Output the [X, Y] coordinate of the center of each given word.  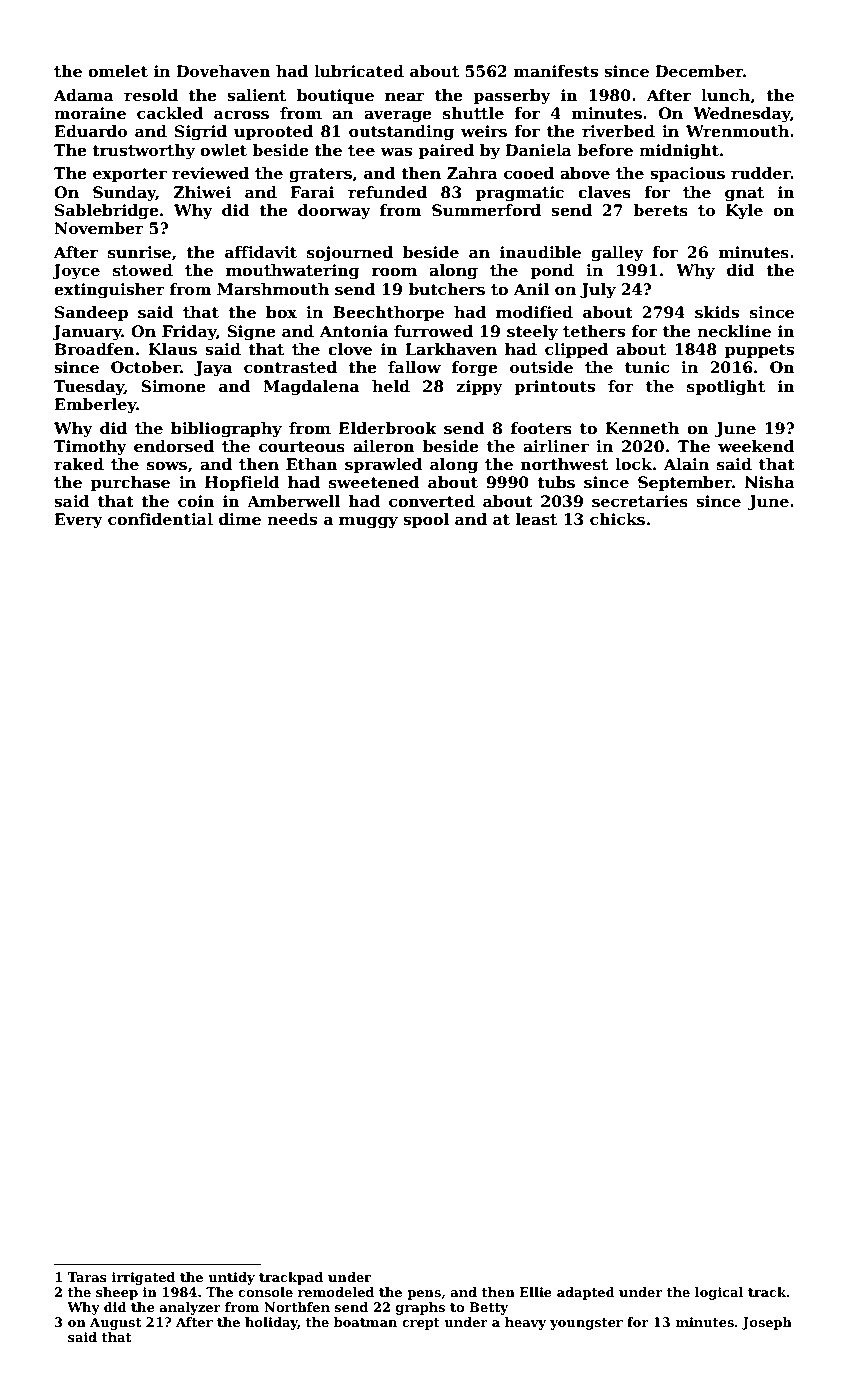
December [699, 71]
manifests [556, 71]
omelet [118, 71]
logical [719, 1293]
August [115, 1323]
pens [424, 1295]
